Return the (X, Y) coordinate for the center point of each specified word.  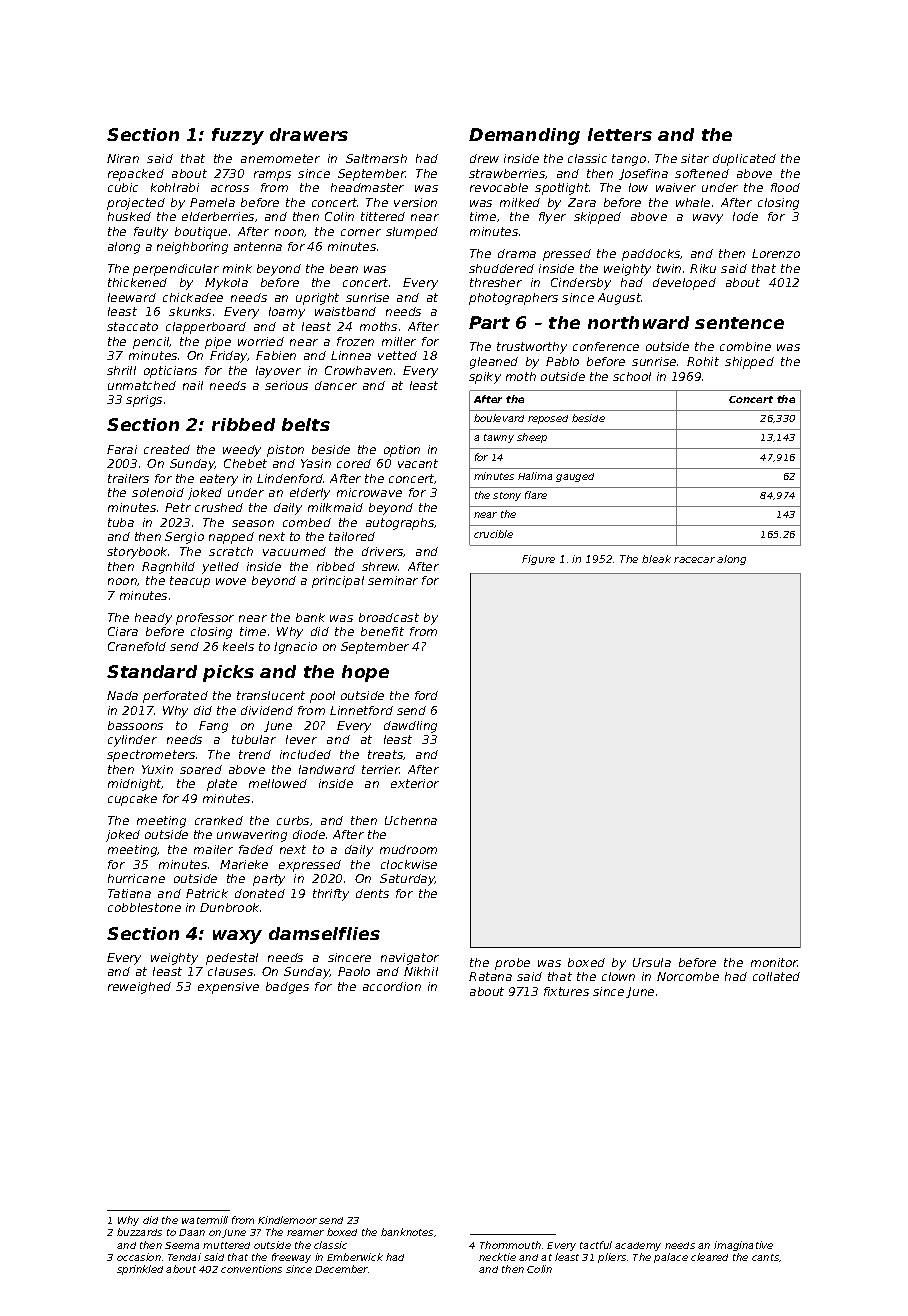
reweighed (139, 988)
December (341, 1269)
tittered (383, 216)
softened (702, 173)
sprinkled (140, 1270)
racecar (694, 560)
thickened (137, 282)
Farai (122, 449)
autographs (400, 524)
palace (671, 1258)
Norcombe (688, 976)
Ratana (490, 976)
